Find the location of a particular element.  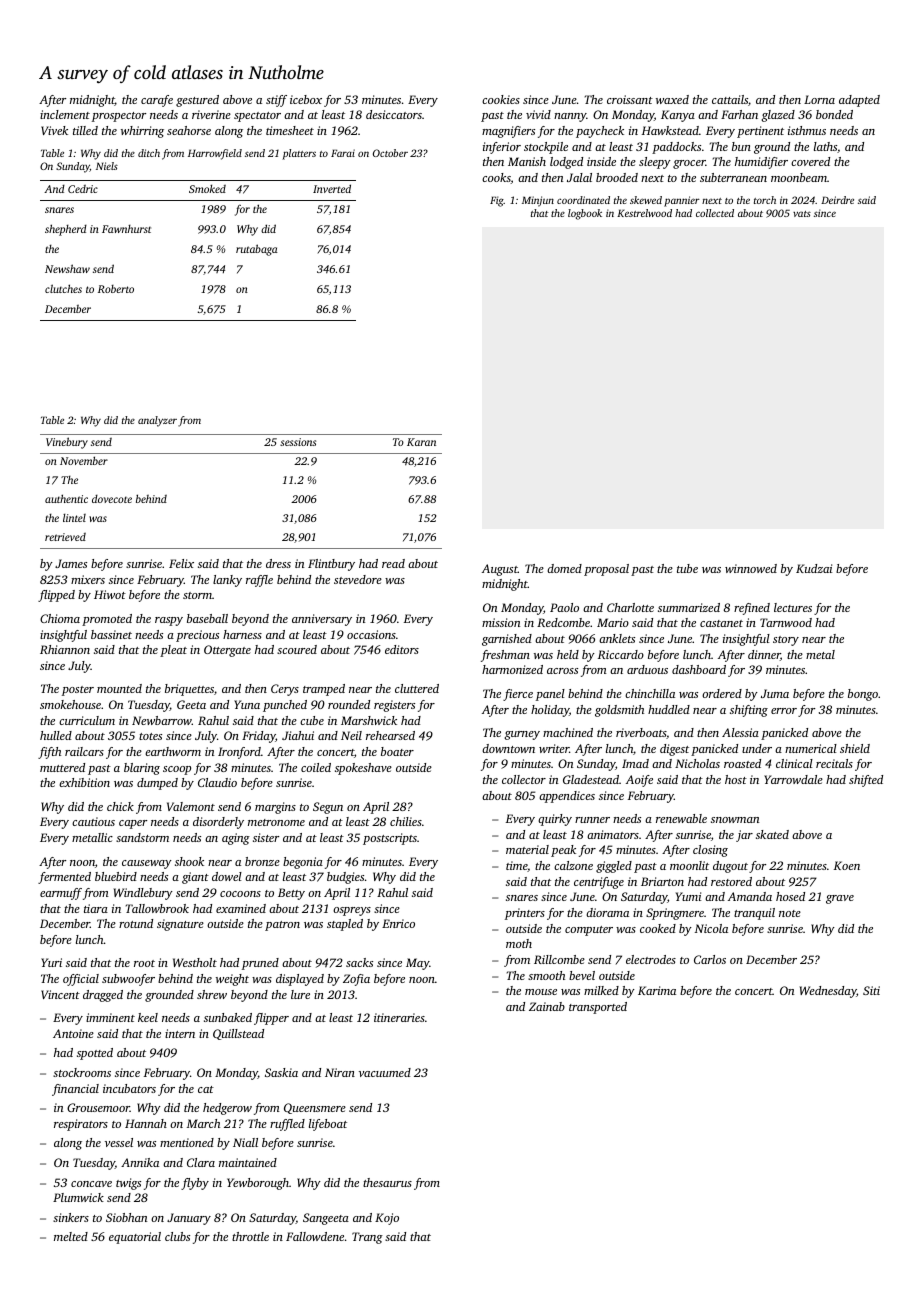

cookies is located at coordinates (501, 99).
